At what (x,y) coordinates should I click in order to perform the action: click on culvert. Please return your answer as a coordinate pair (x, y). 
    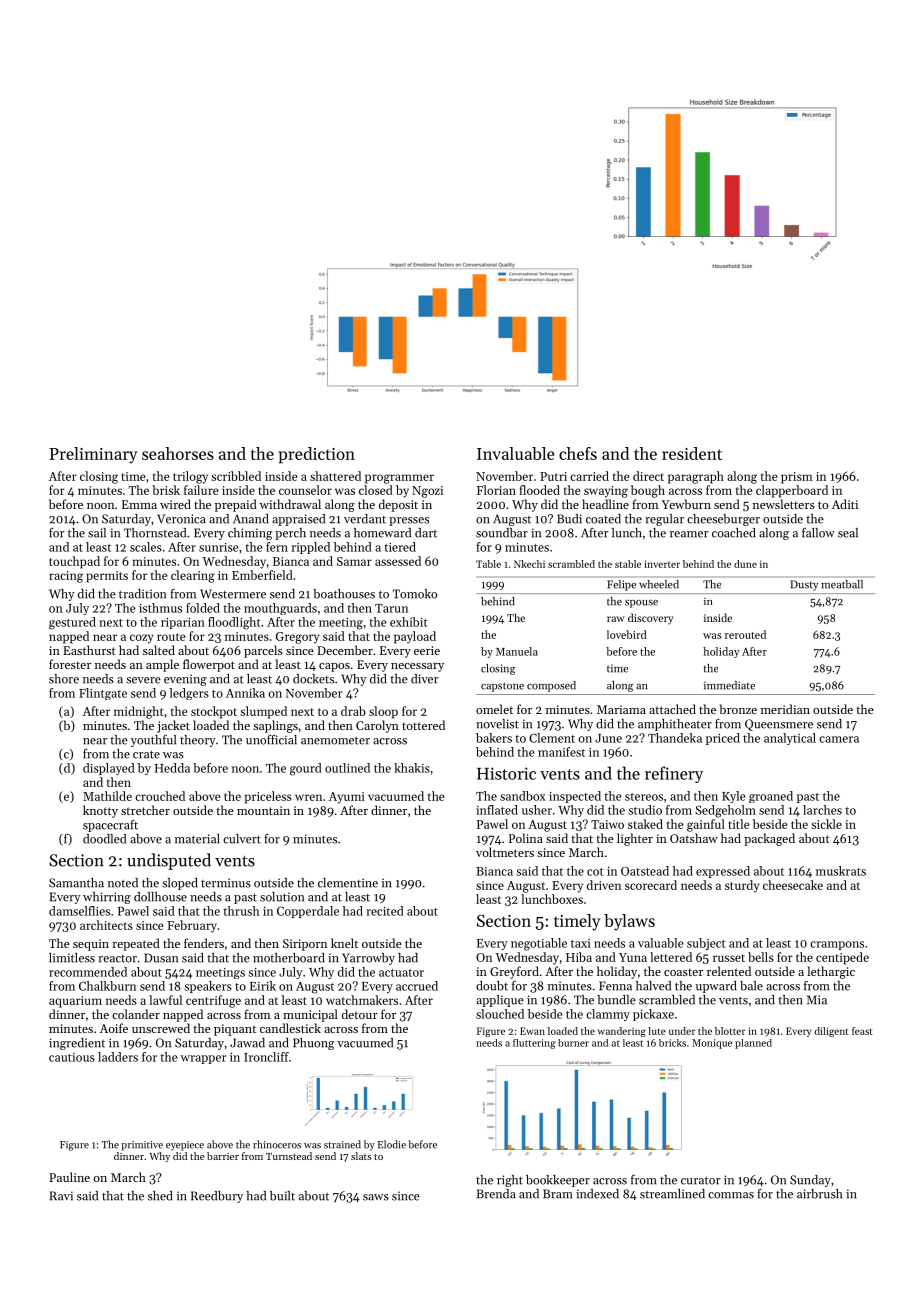
    Looking at the image, I should click on (242, 839).
